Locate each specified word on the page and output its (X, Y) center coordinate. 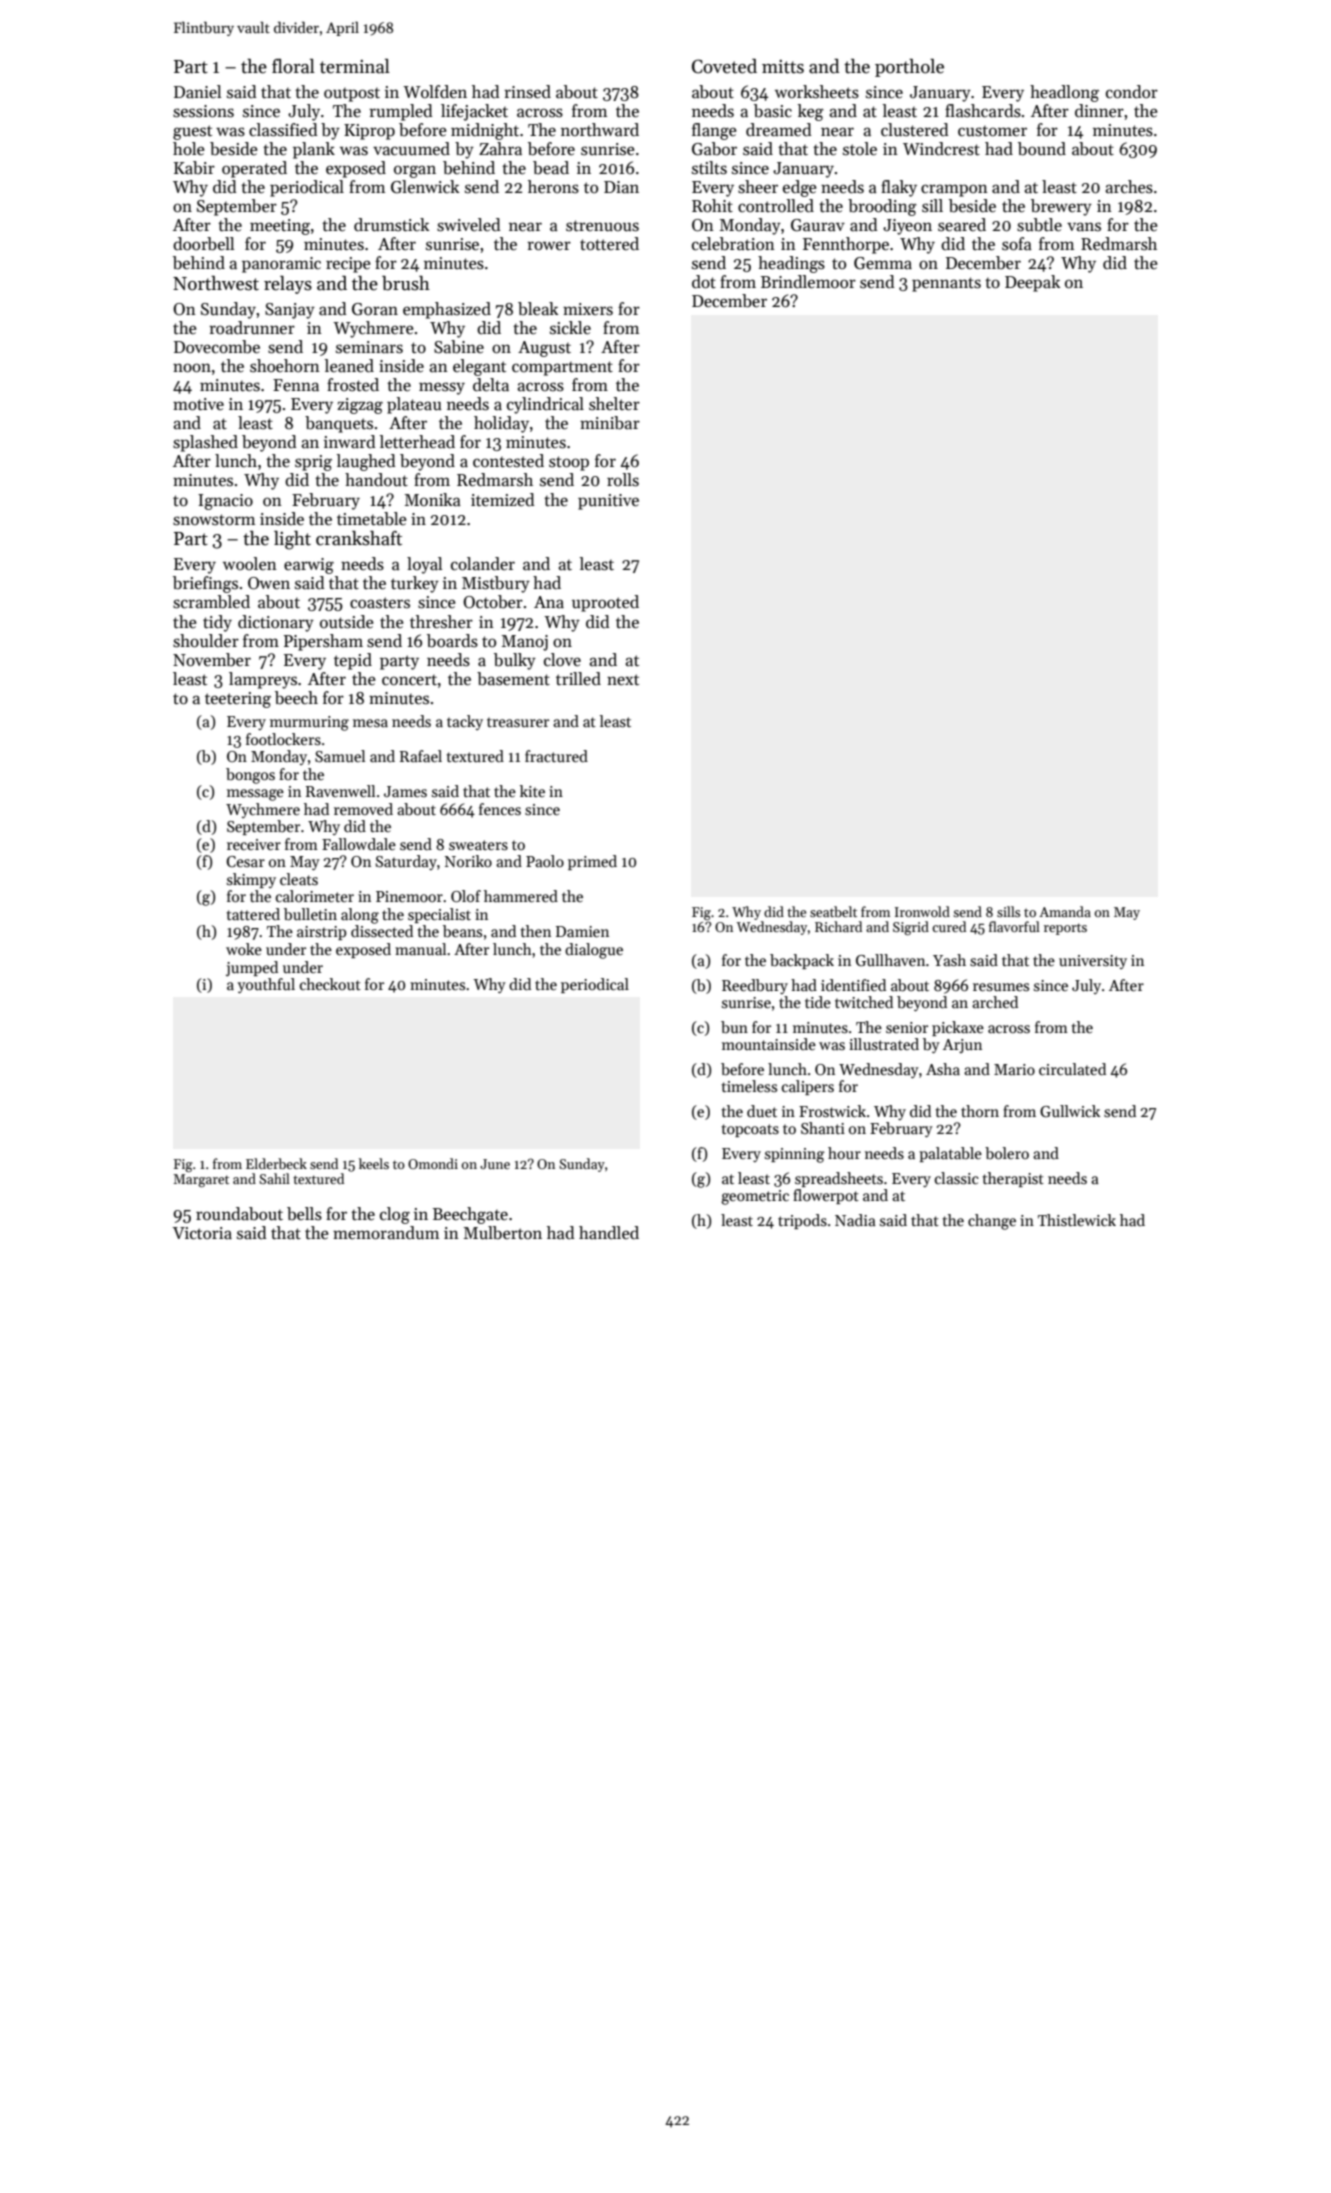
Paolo (545, 861)
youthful (266, 985)
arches (1129, 187)
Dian (621, 187)
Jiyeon (907, 227)
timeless (749, 1086)
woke (244, 949)
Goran (375, 309)
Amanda (1065, 911)
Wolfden (435, 92)
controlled (776, 206)
